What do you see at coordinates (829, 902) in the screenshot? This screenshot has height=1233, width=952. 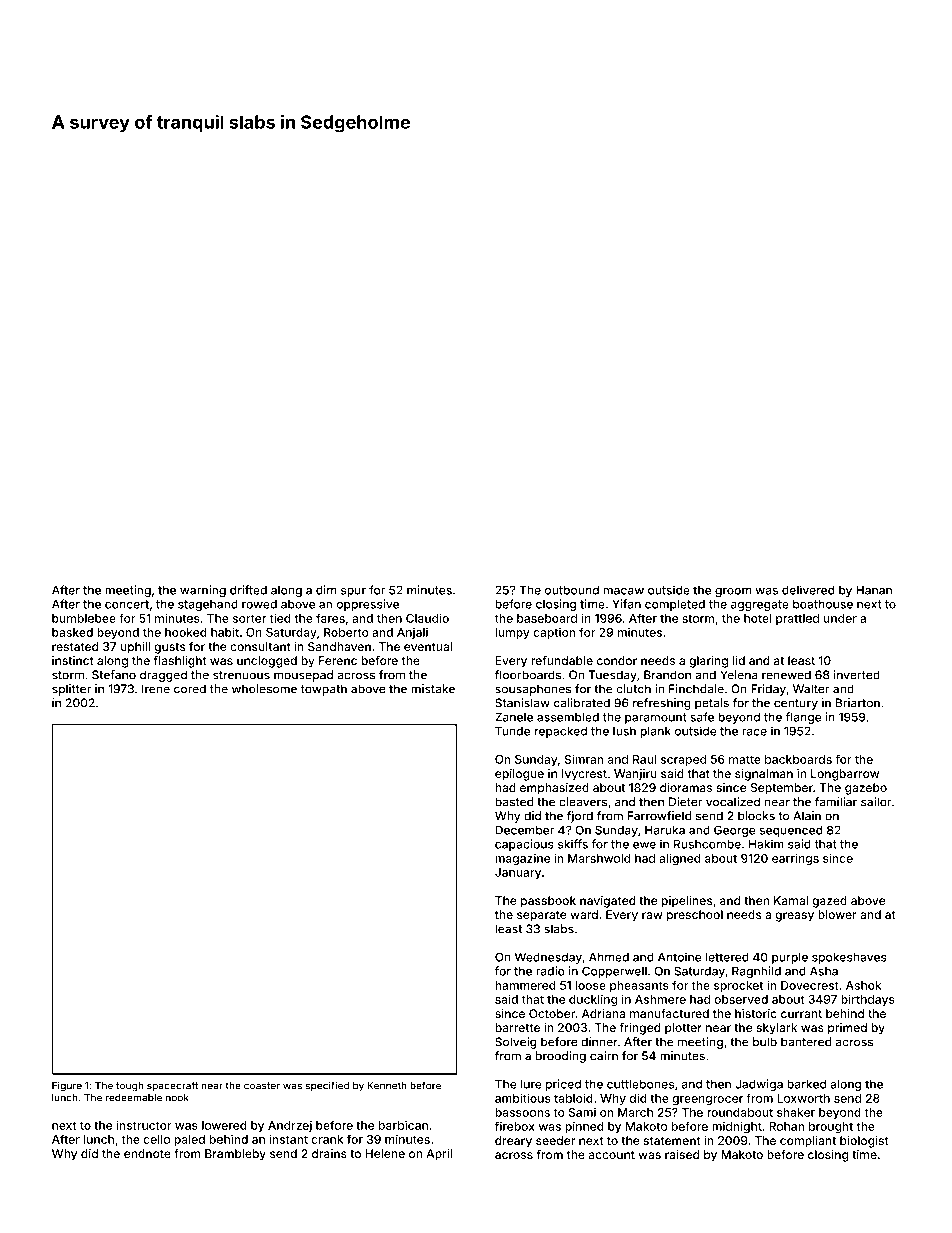 I see `gazed` at bounding box center [829, 902].
